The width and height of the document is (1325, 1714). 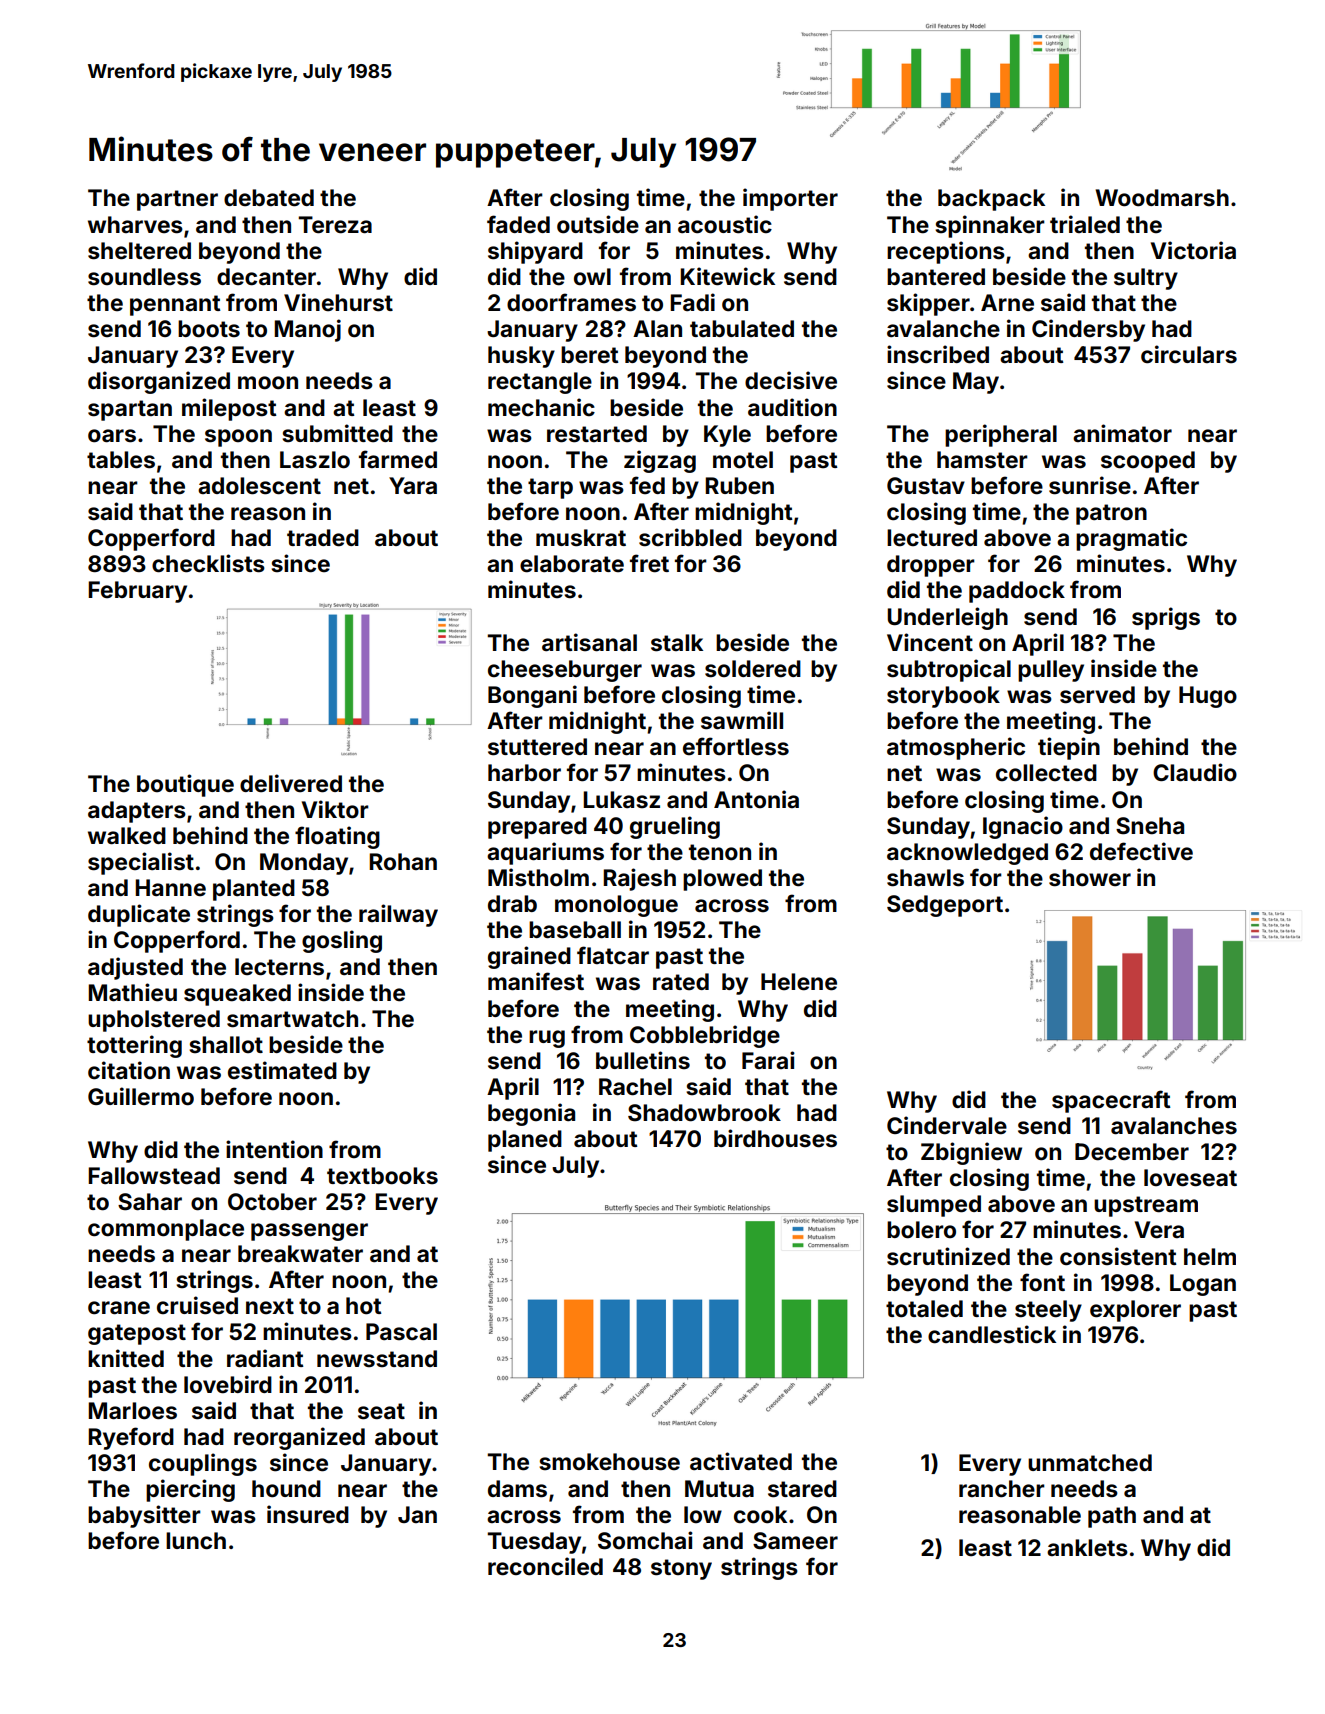 I want to click on floating, so click(x=337, y=837).
